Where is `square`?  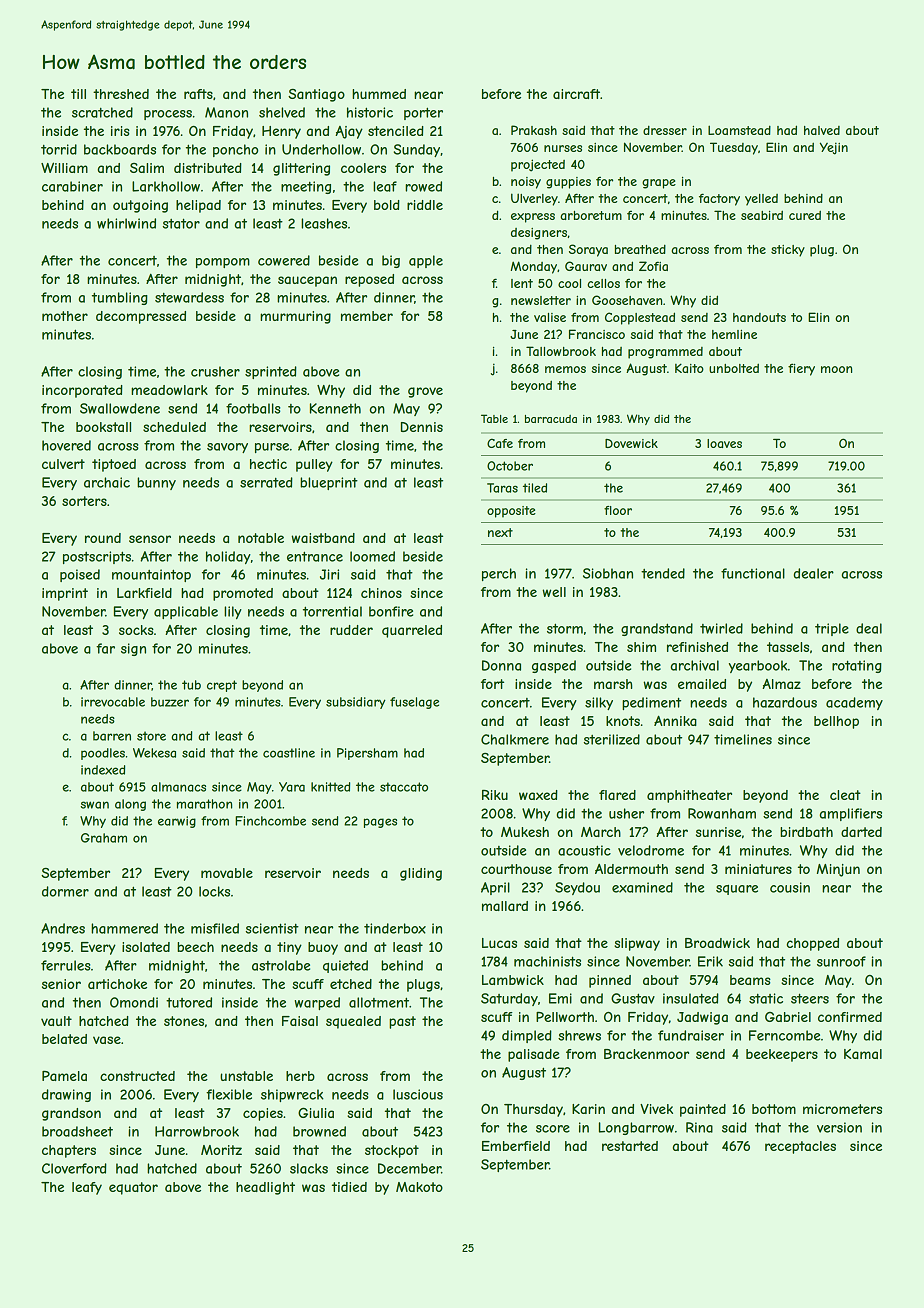 square is located at coordinates (737, 890).
